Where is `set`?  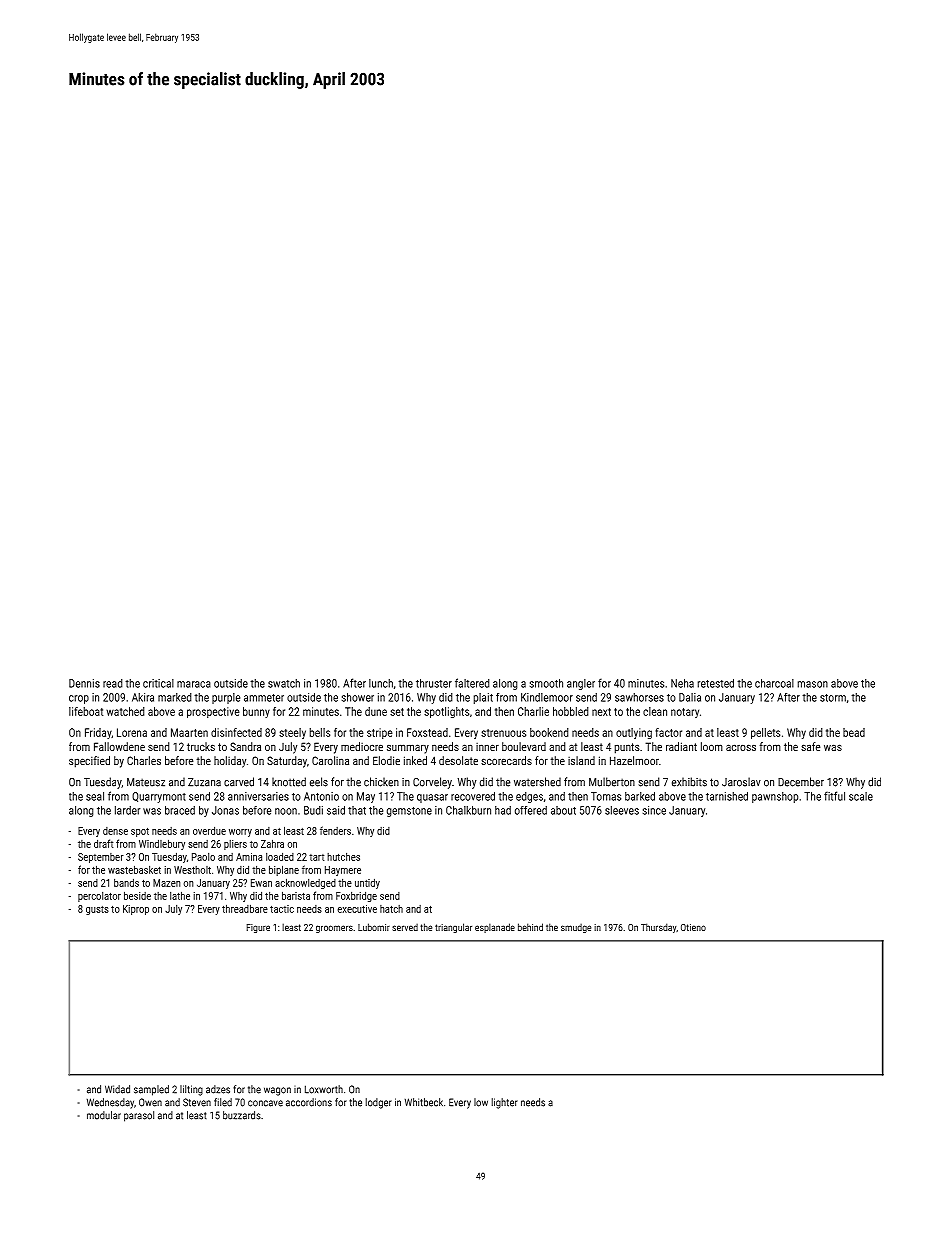
set is located at coordinates (397, 712).
